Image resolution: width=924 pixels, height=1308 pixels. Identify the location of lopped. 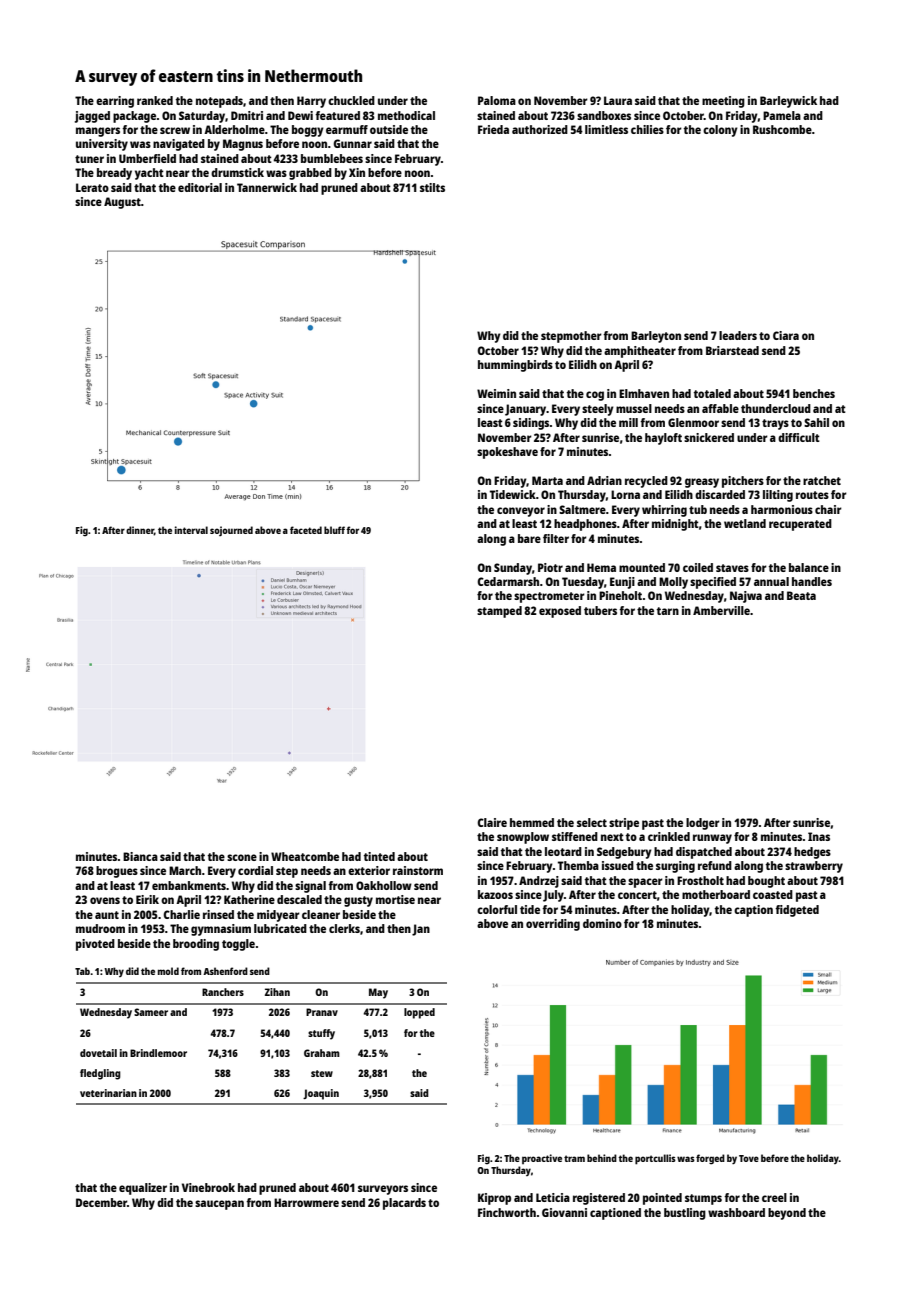
(419, 1013).
